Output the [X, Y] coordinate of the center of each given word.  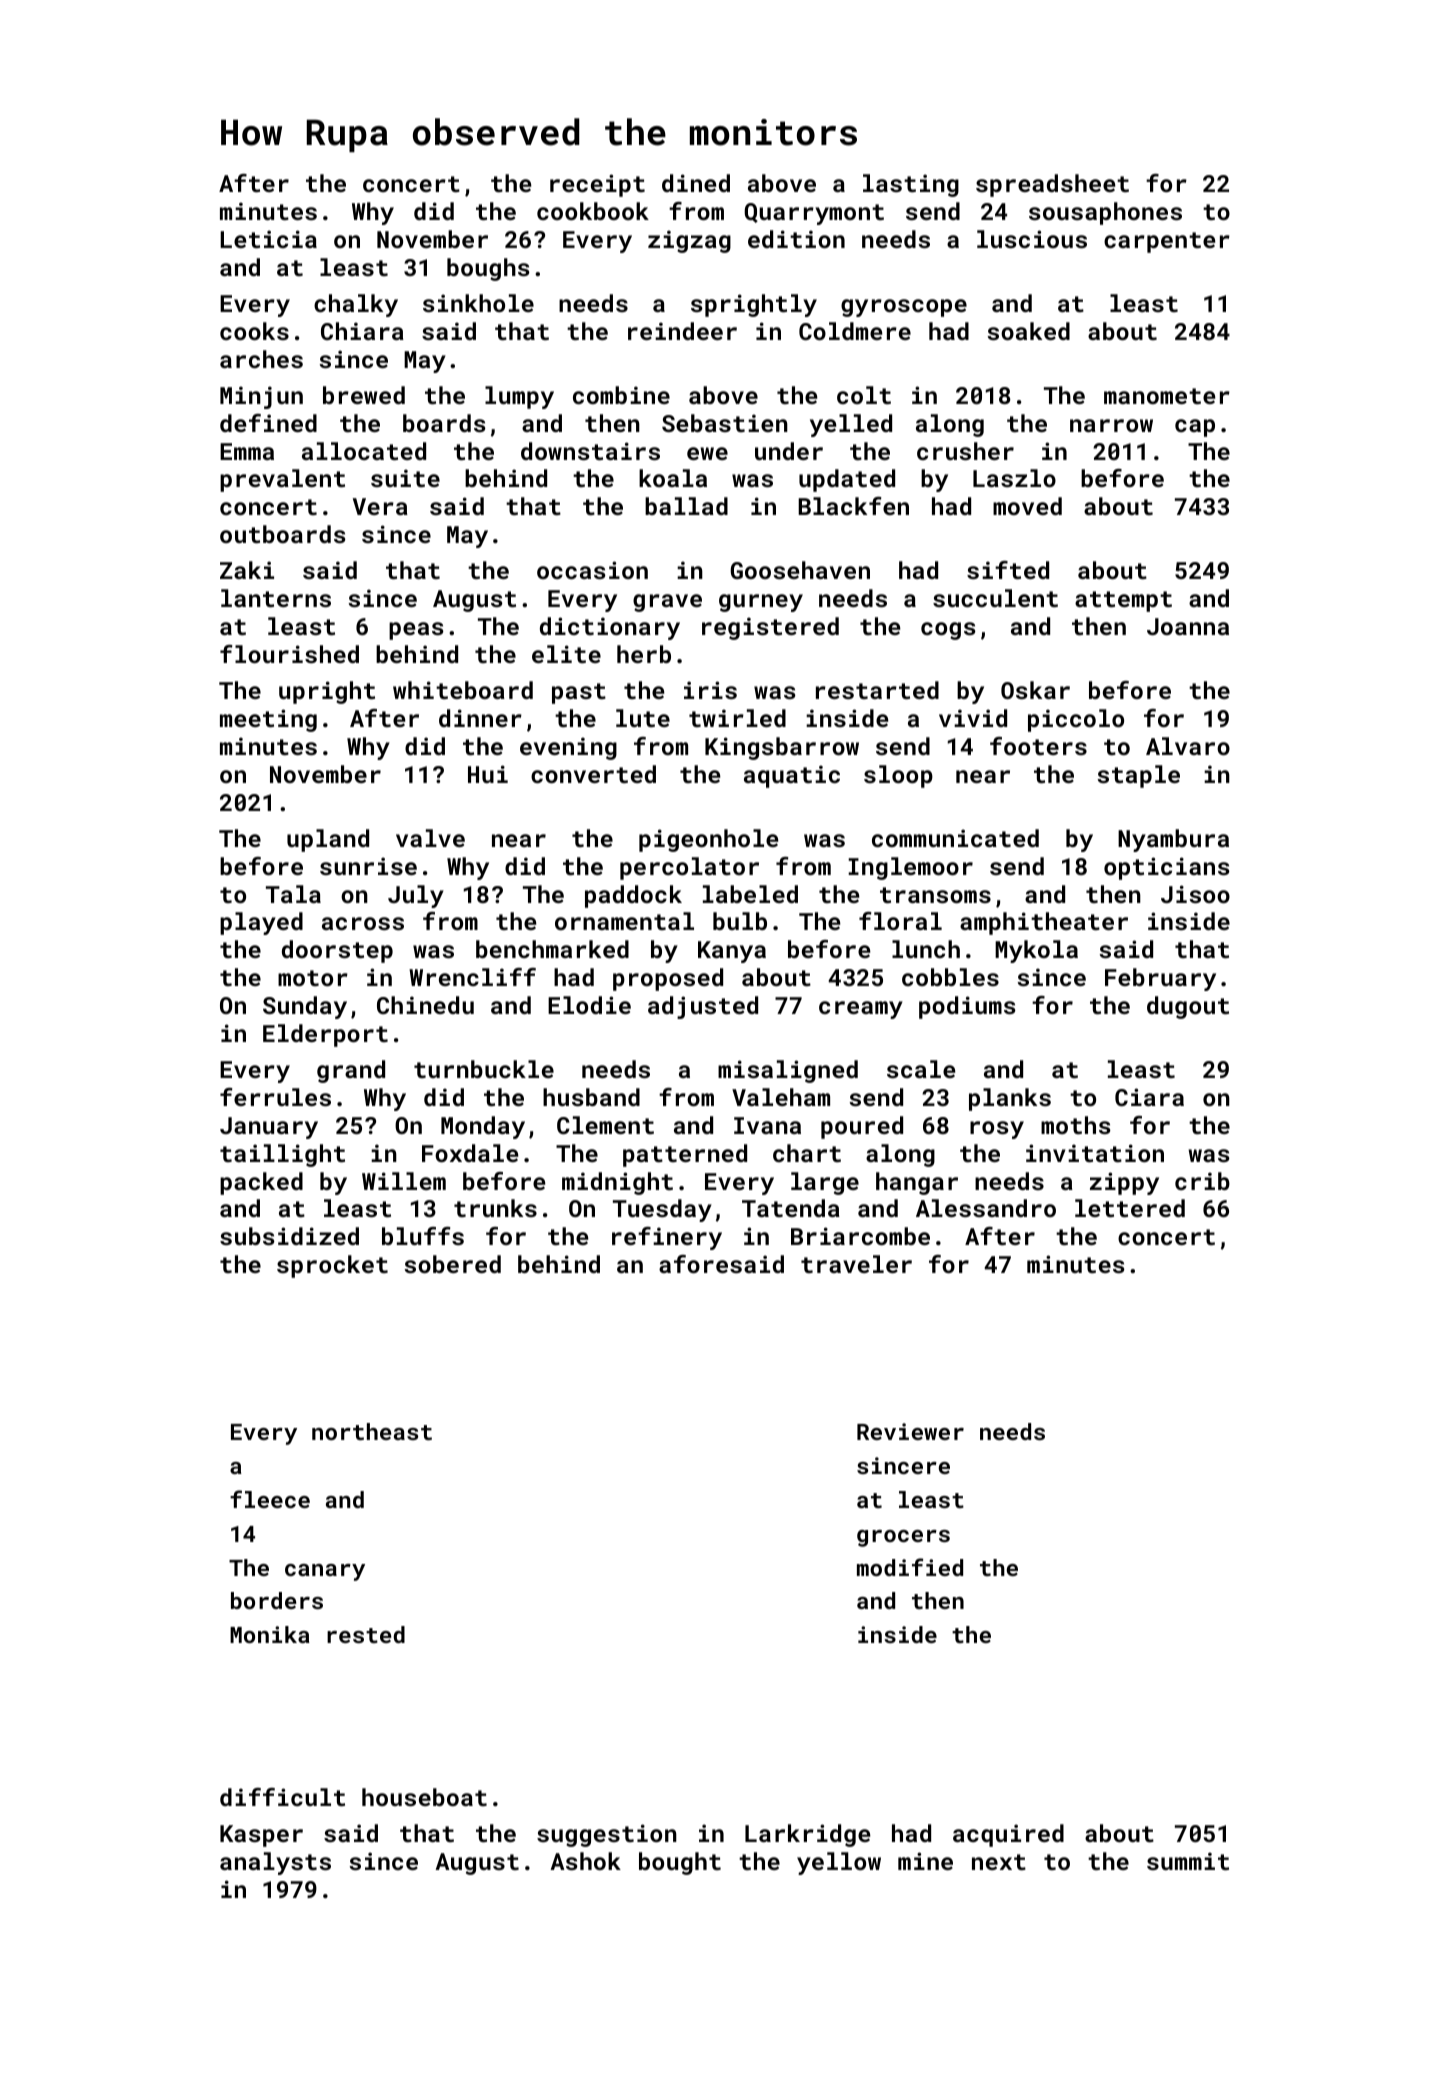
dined [696, 183]
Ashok [585, 1861]
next [999, 1862]
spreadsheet [1052, 185]
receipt [597, 185]
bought [680, 1863]
